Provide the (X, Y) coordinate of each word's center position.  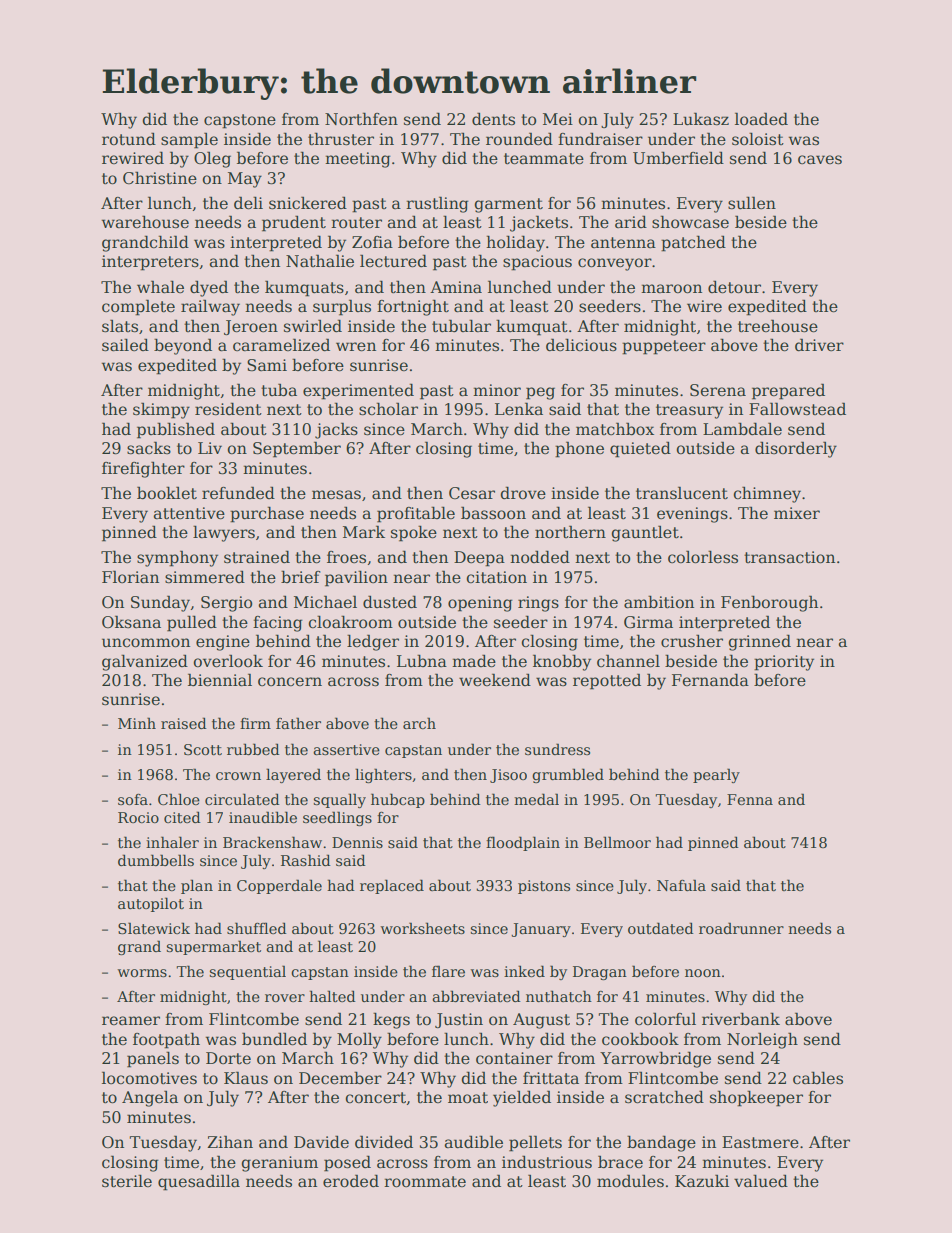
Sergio (226, 604)
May (245, 180)
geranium (280, 1164)
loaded (761, 119)
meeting (358, 160)
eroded (351, 1181)
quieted (640, 449)
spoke (414, 533)
